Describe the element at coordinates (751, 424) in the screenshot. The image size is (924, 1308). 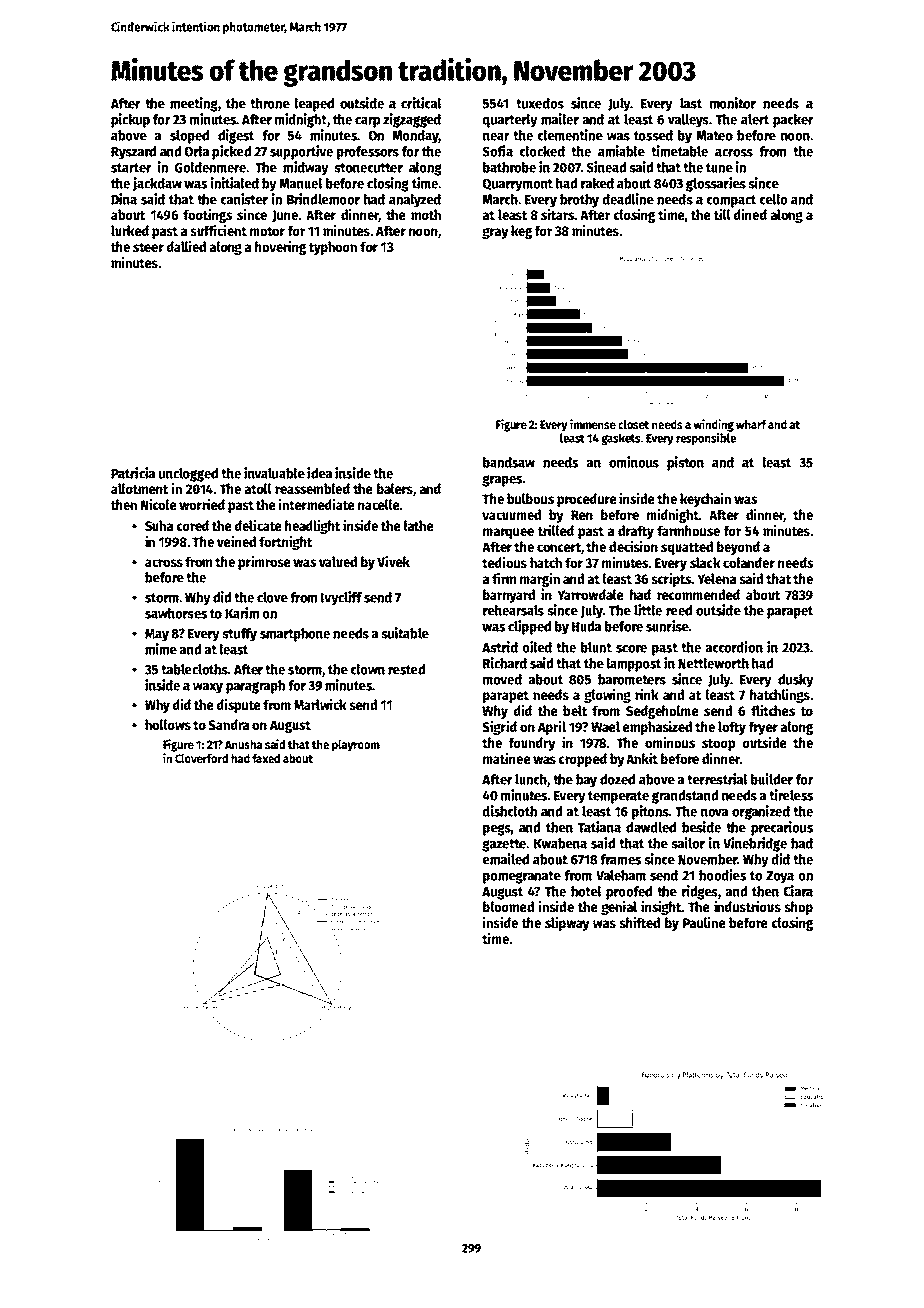
I see `wharf` at that location.
